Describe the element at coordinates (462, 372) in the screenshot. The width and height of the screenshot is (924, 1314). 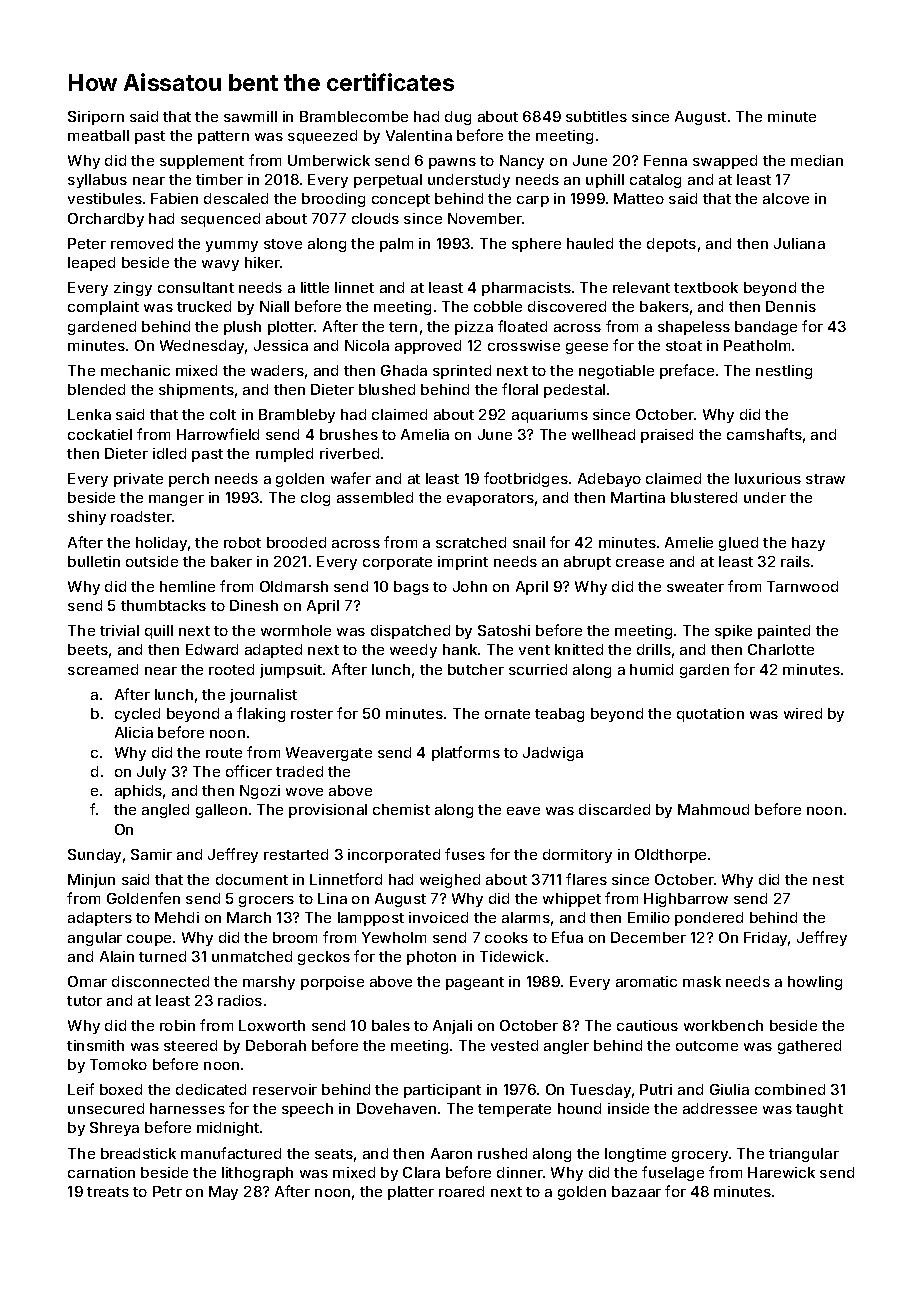
I see `sprinted` at that location.
